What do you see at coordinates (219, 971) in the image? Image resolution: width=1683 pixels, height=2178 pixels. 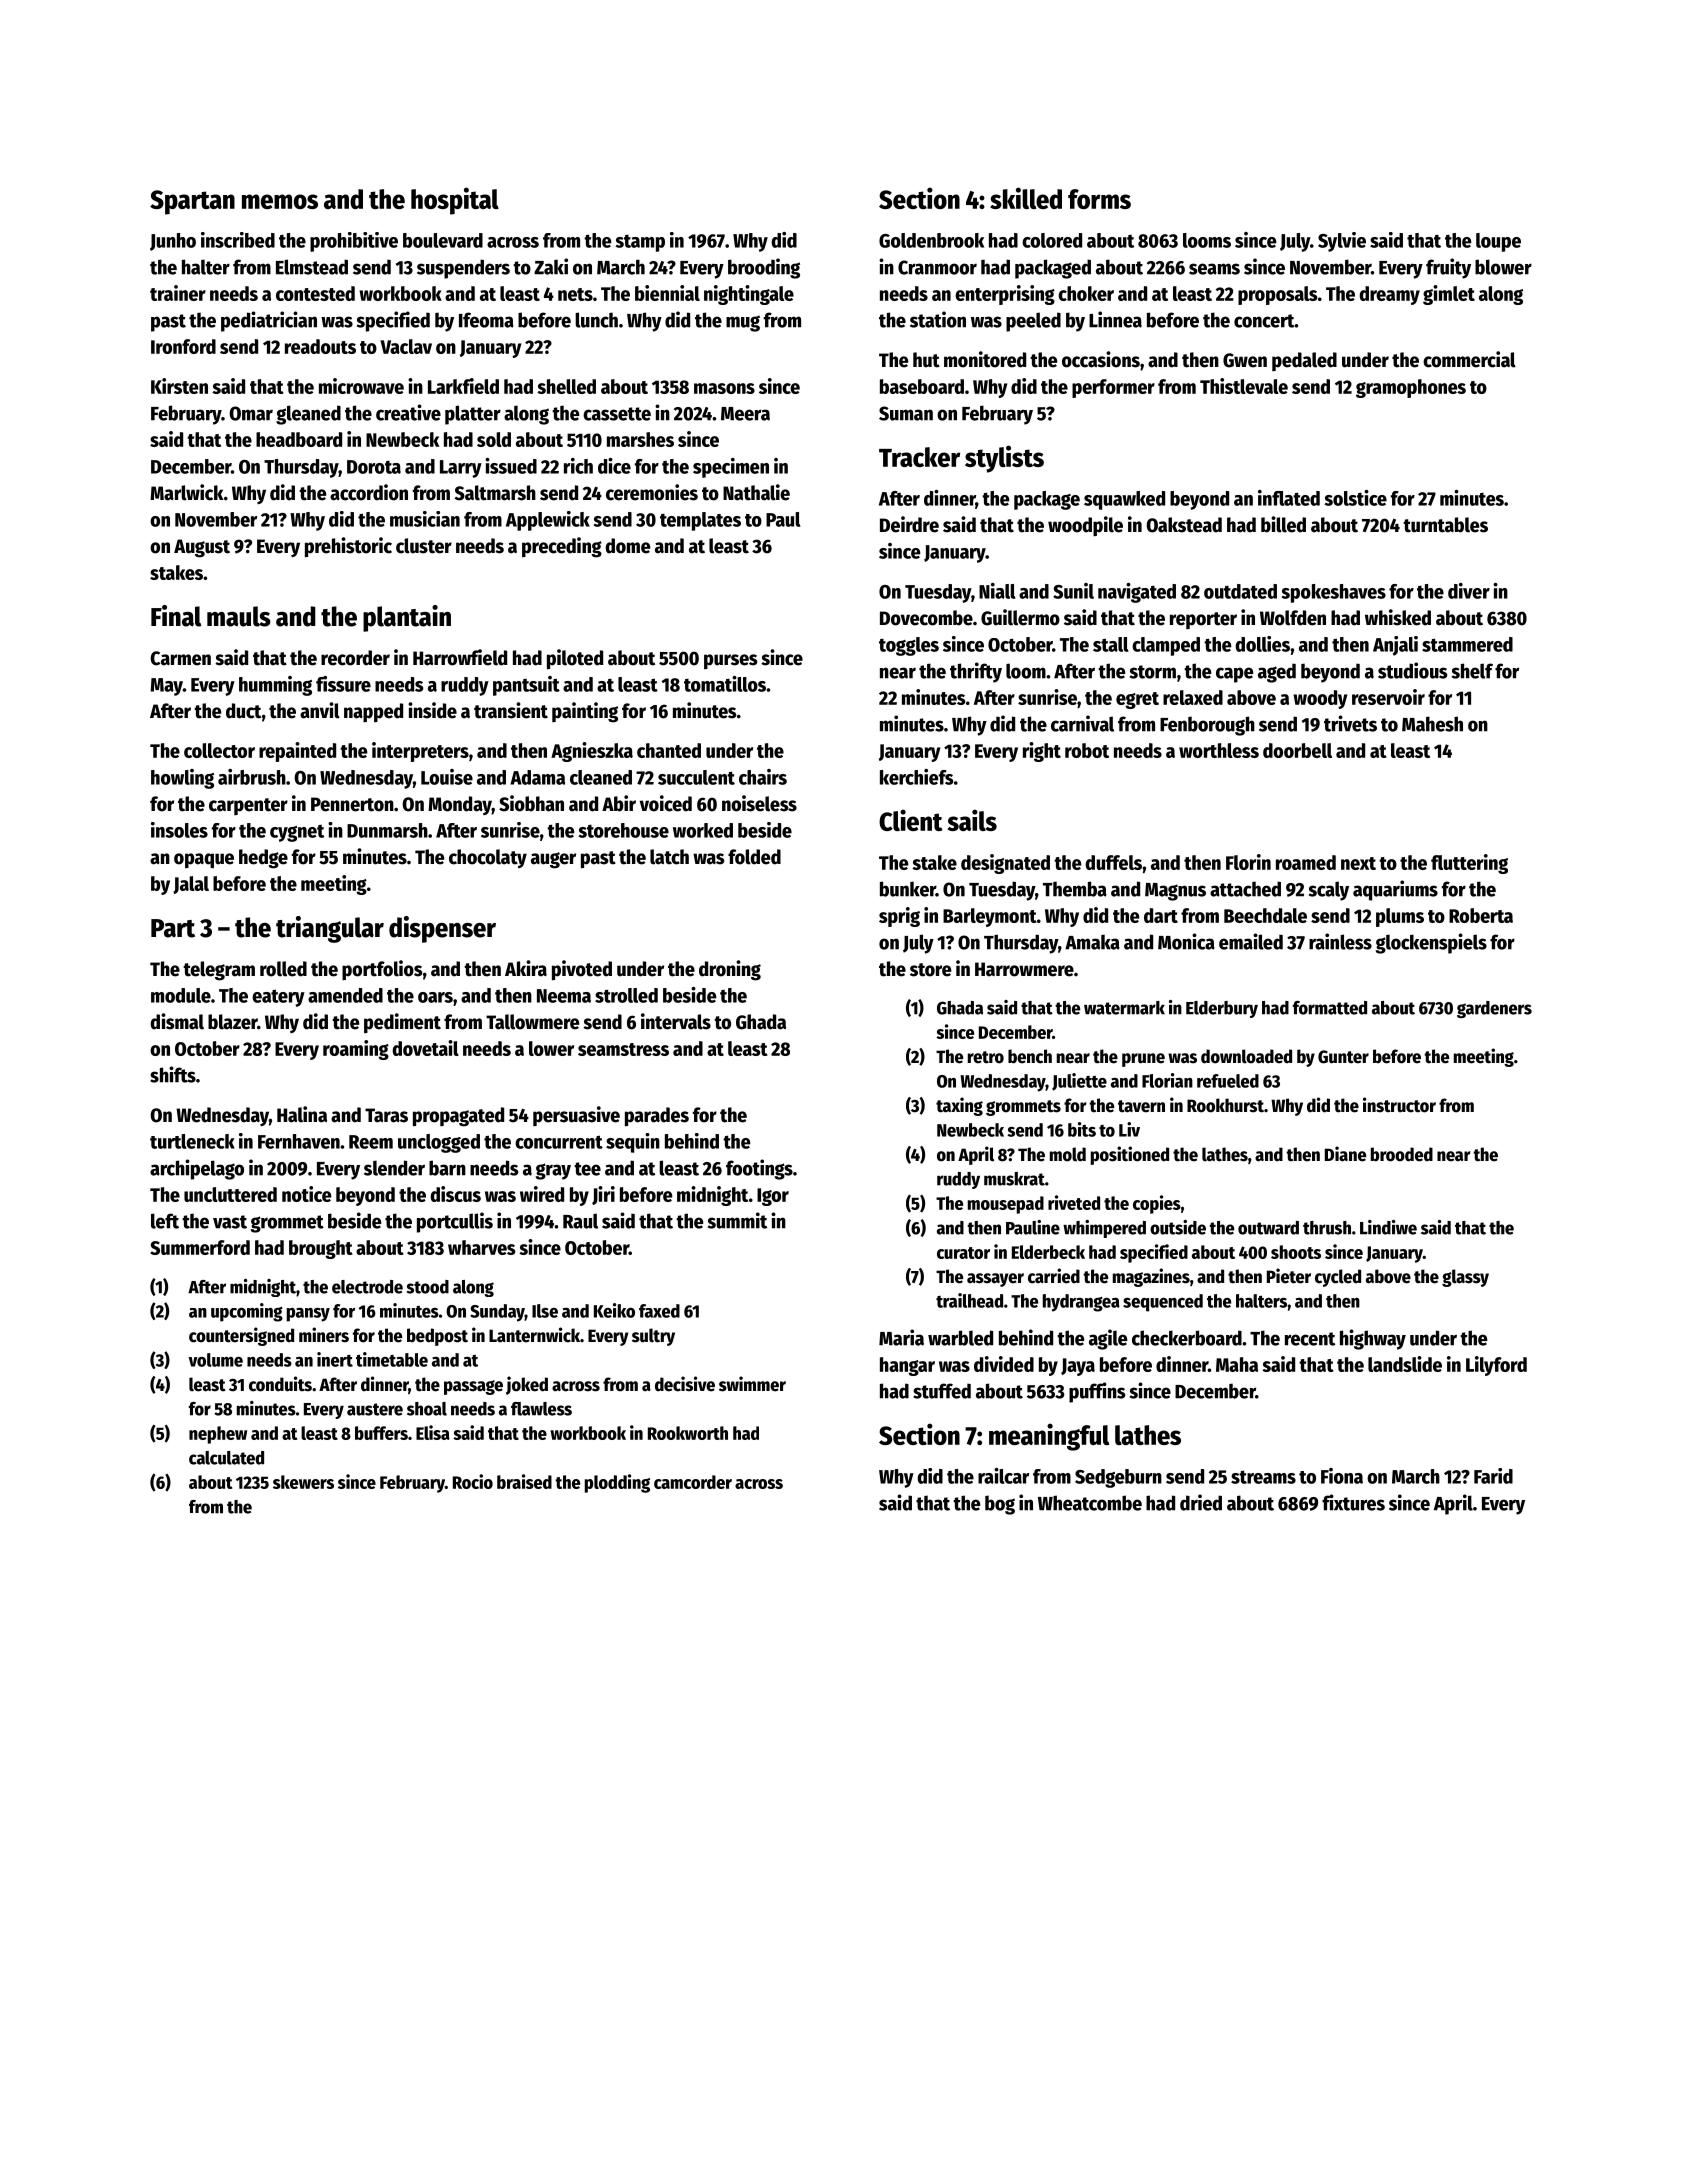 I see `telegram` at bounding box center [219, 971].
